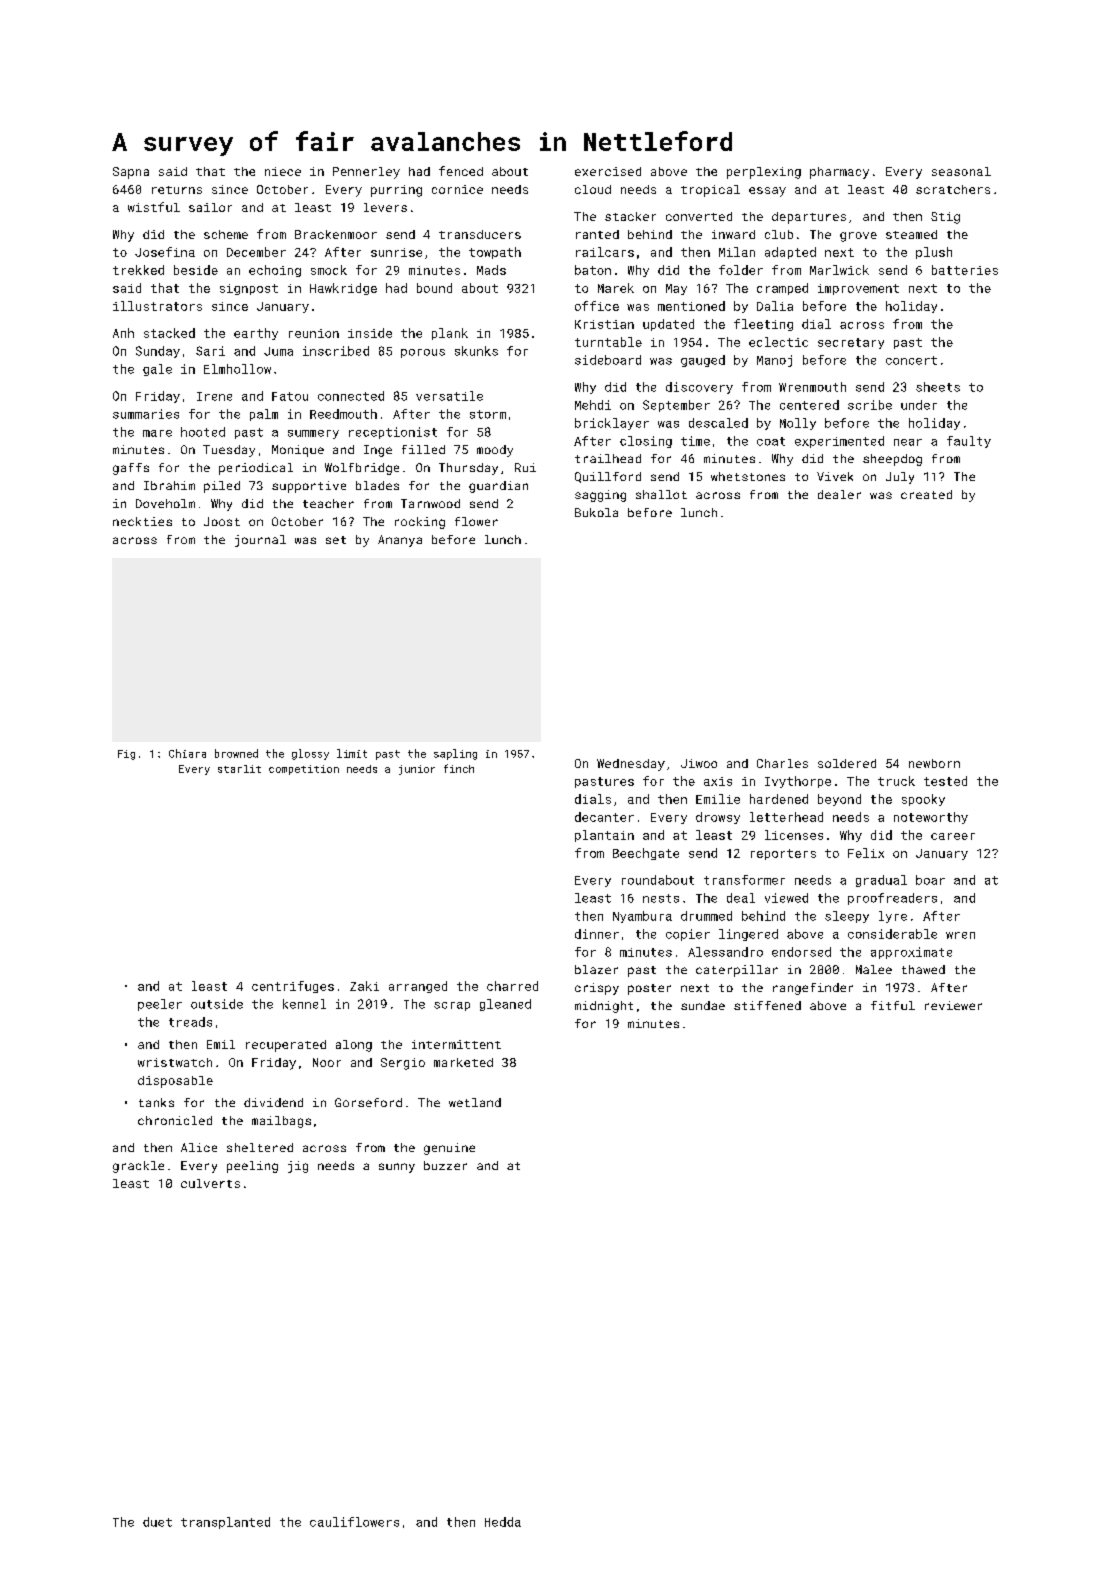 Image resolution: width=1115 pixels, height=1577 pixels. I want to click on trekked, so click(138, 270).
